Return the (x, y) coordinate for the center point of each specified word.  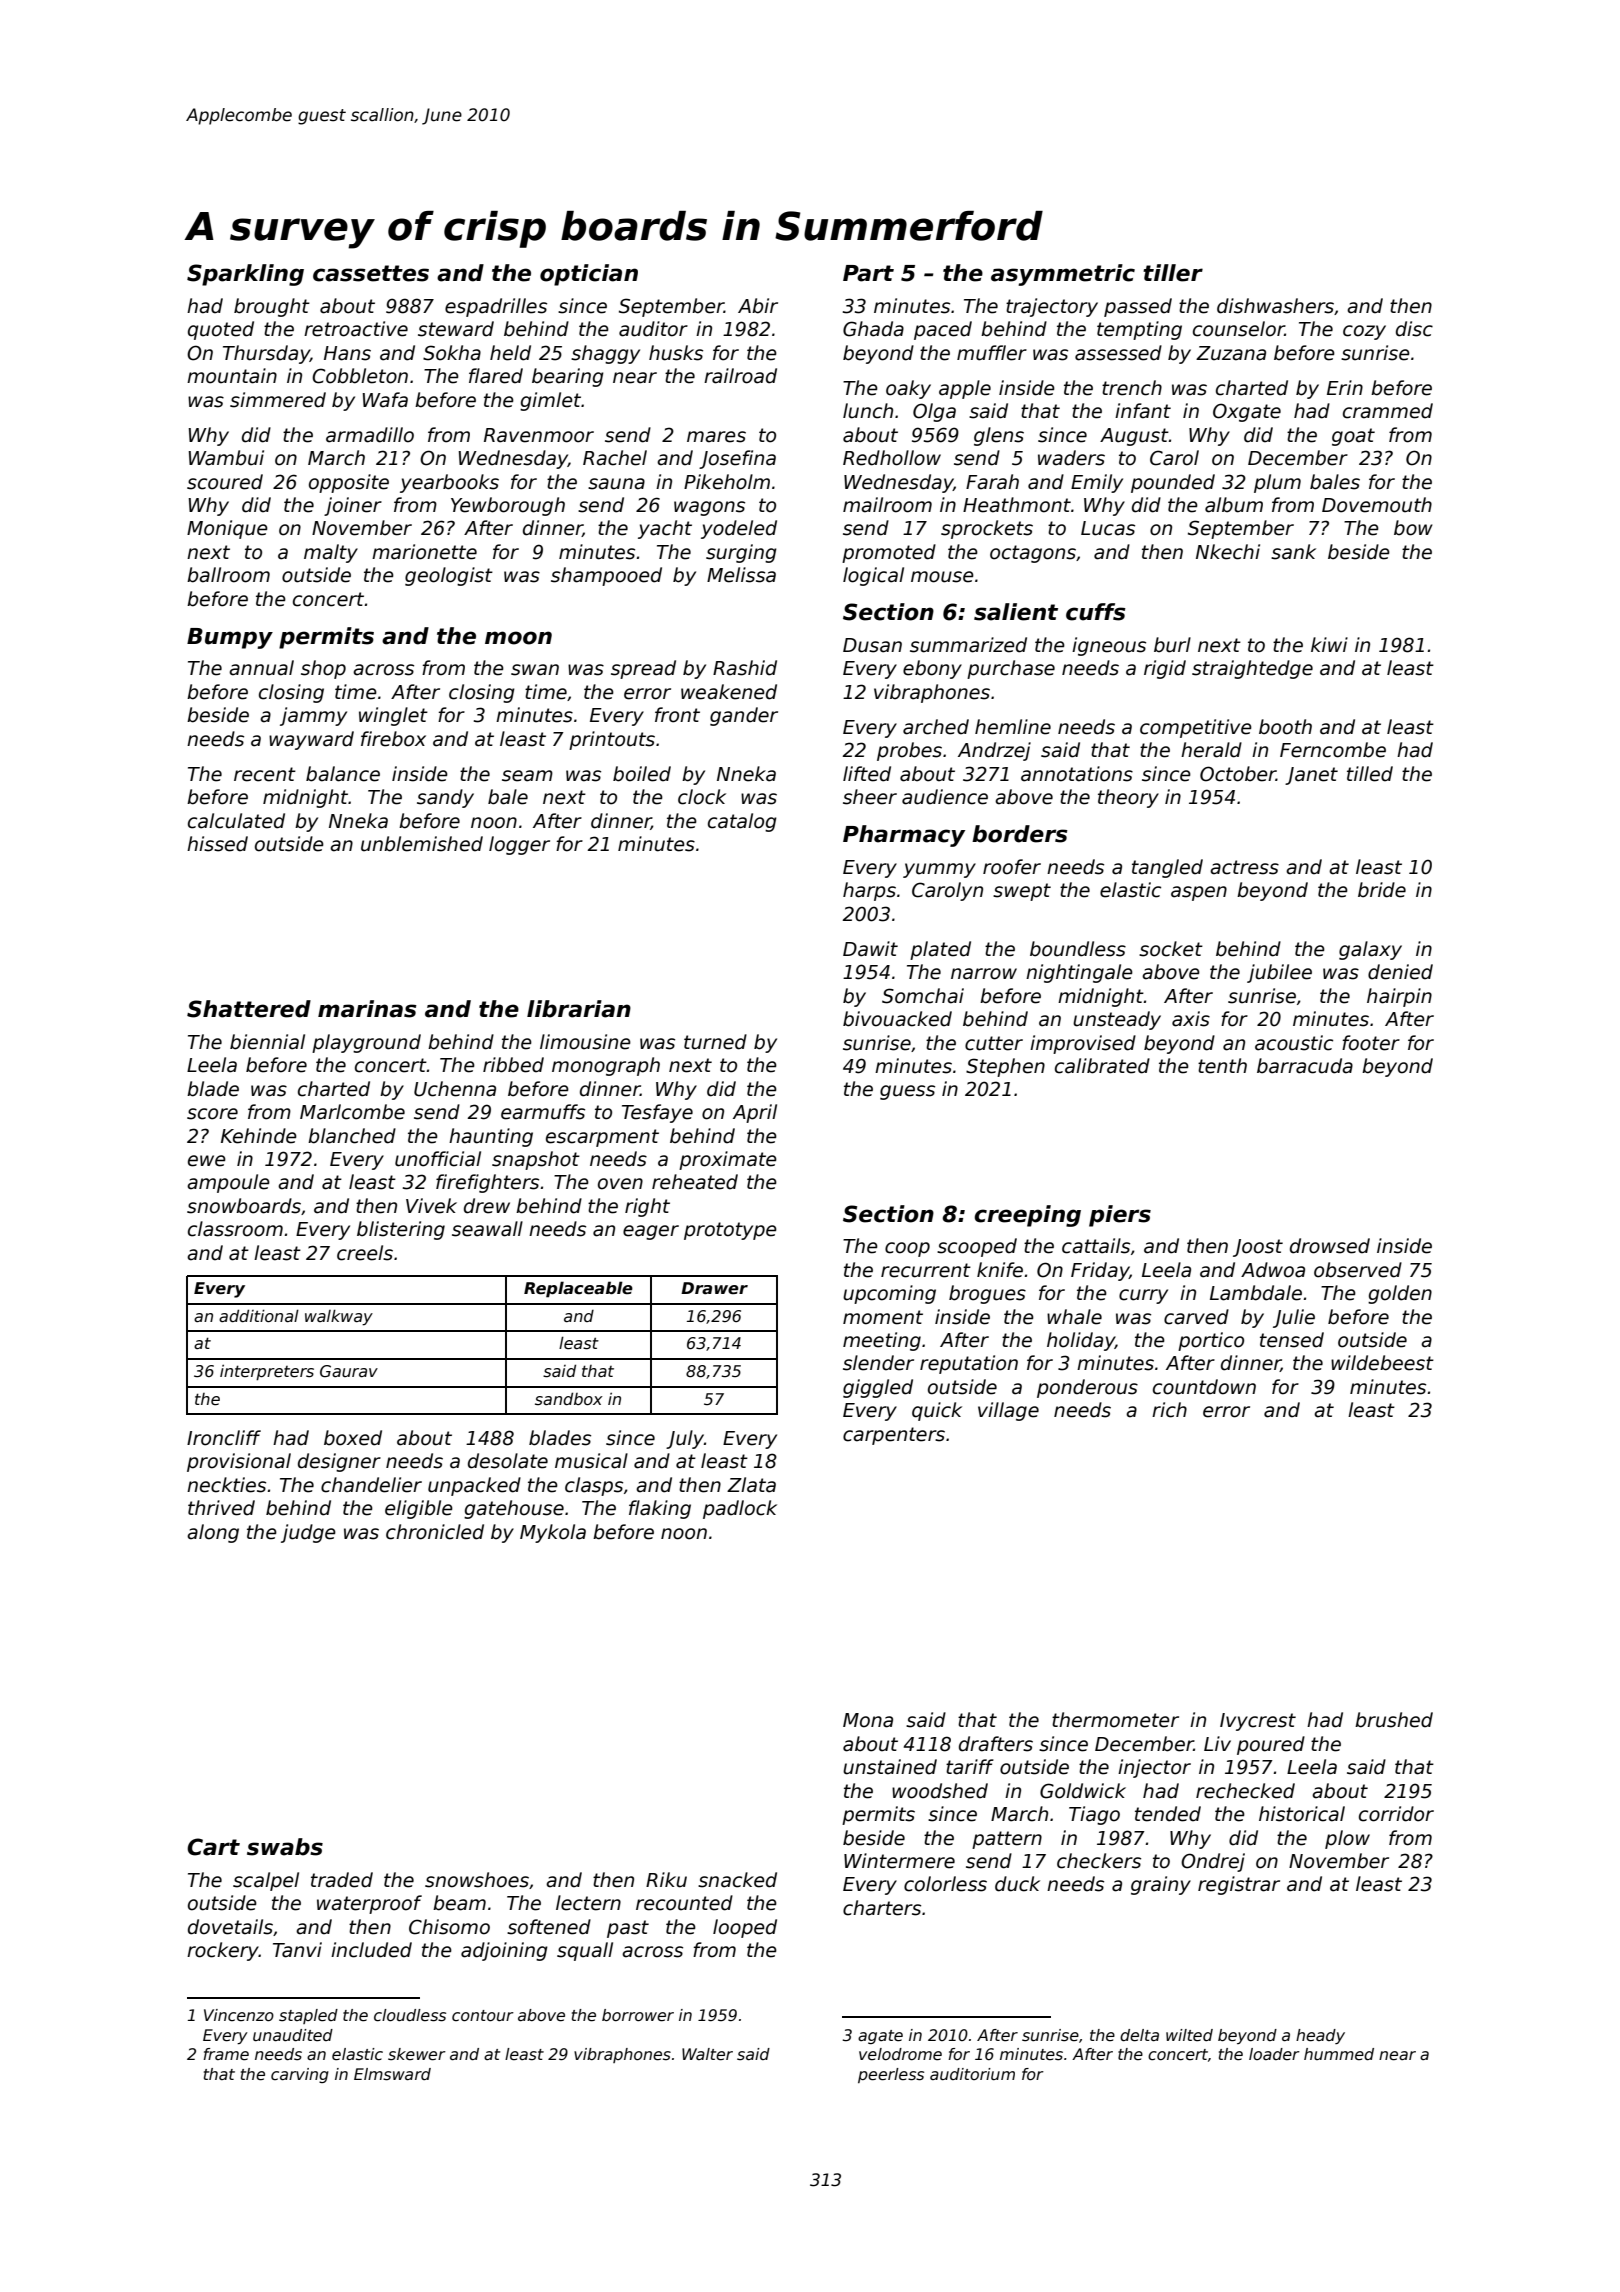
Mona (868, 1720)
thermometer (1115, 1720)
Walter (707, 2054)
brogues (987, 1294)
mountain (232, 376)
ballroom (228, 575)
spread (643, 669)
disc (1414, 329)
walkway (339, 1317)
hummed (1339, 2054)
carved (1196, 1317)
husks (676, 353)
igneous (1109, 646)
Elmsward (392, 2074)
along (213, 1533)
